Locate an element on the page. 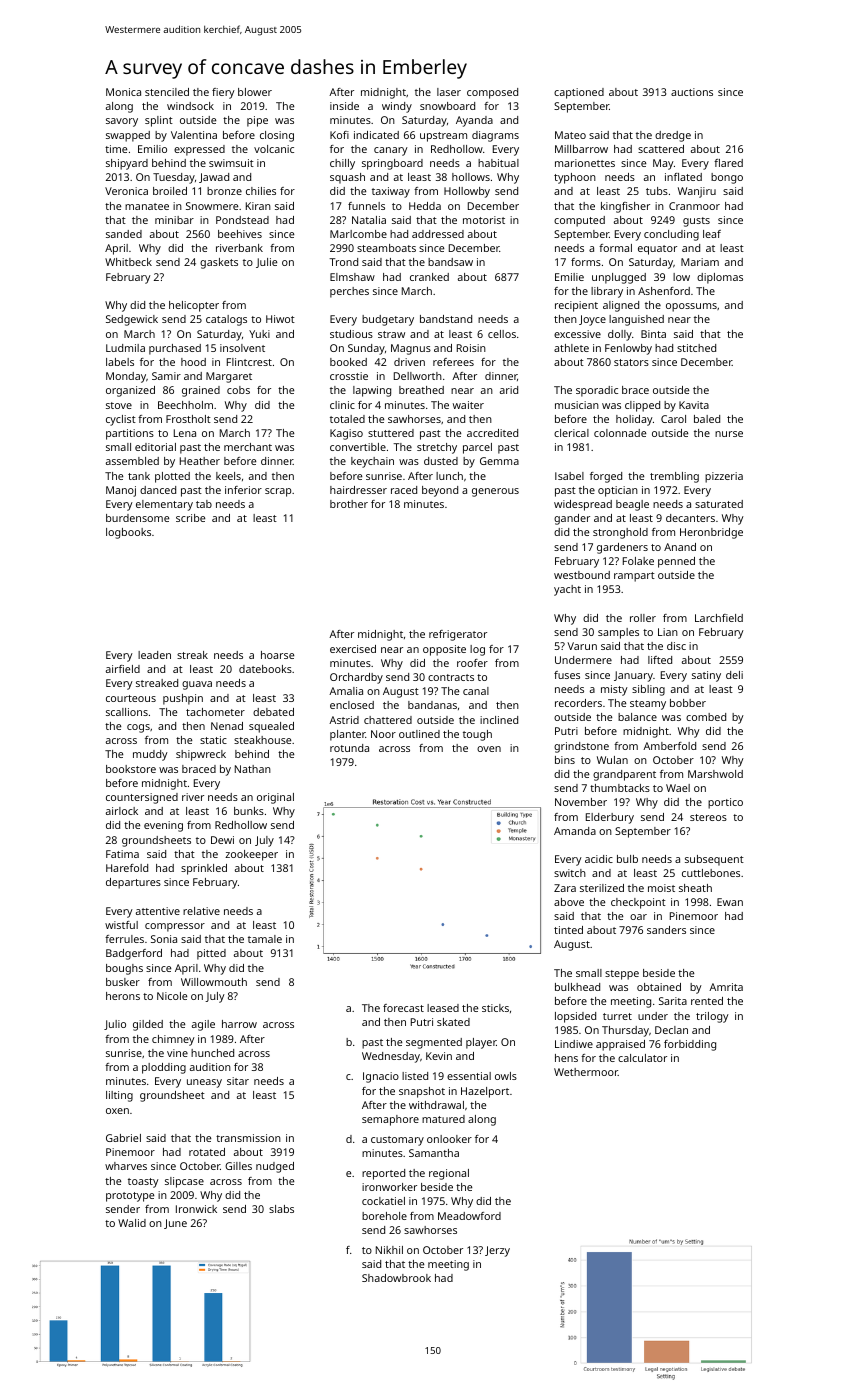  windy is located at coordinates (397, 107).
